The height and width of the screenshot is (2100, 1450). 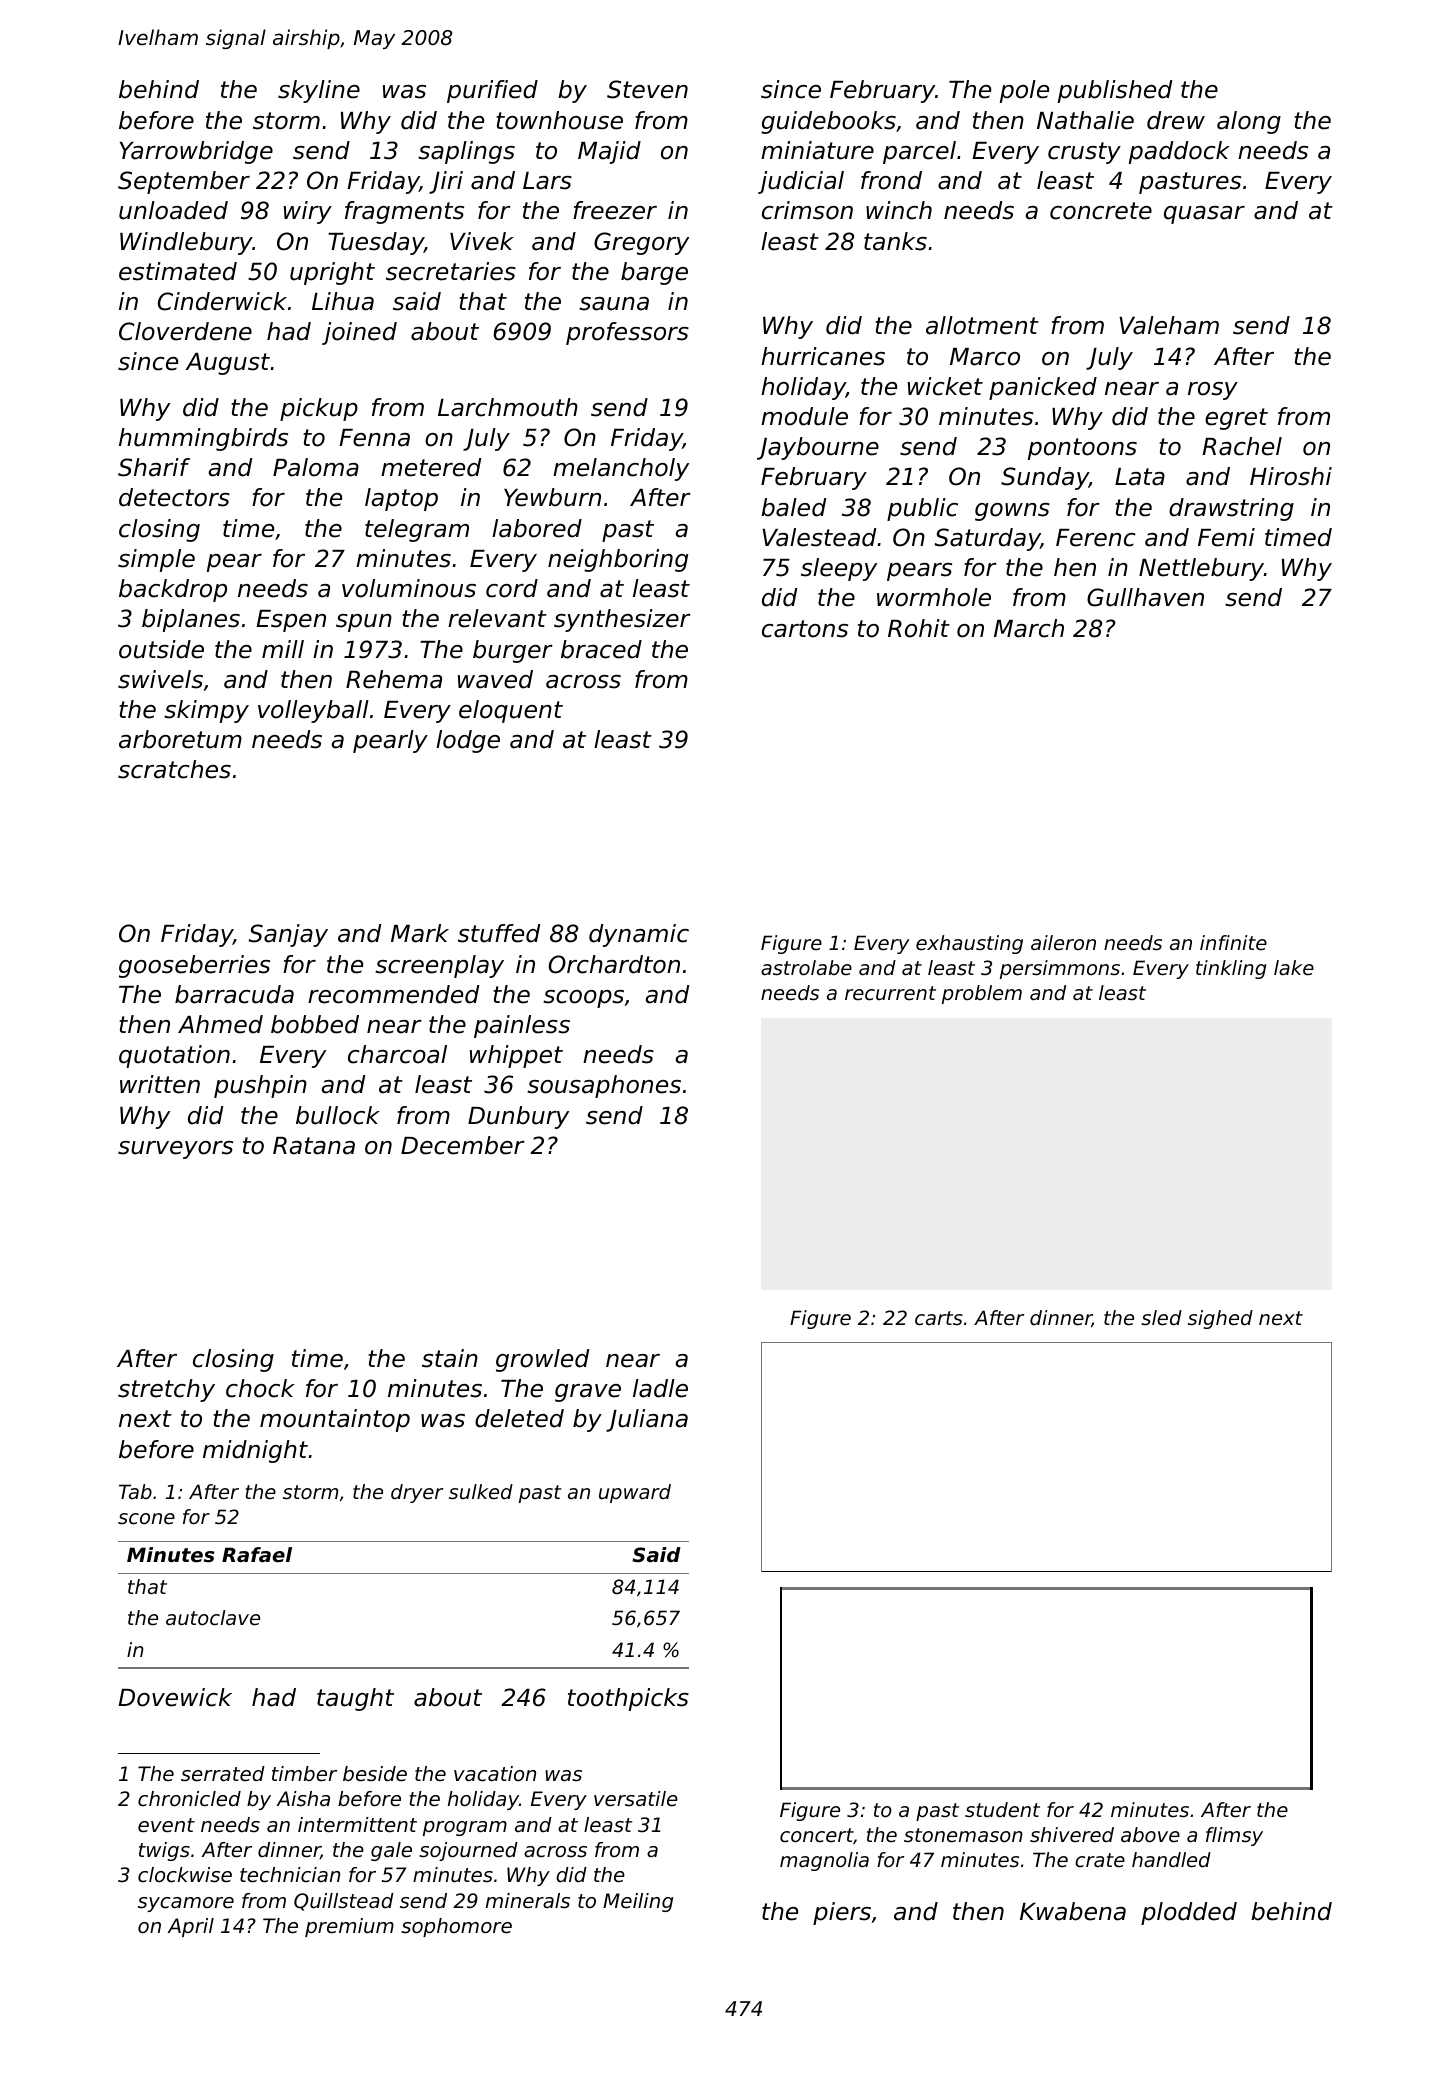 What do you see at coordinates (173, 590) in the screenshot?
I see `backdrop` at bounding box center [173, 590].
